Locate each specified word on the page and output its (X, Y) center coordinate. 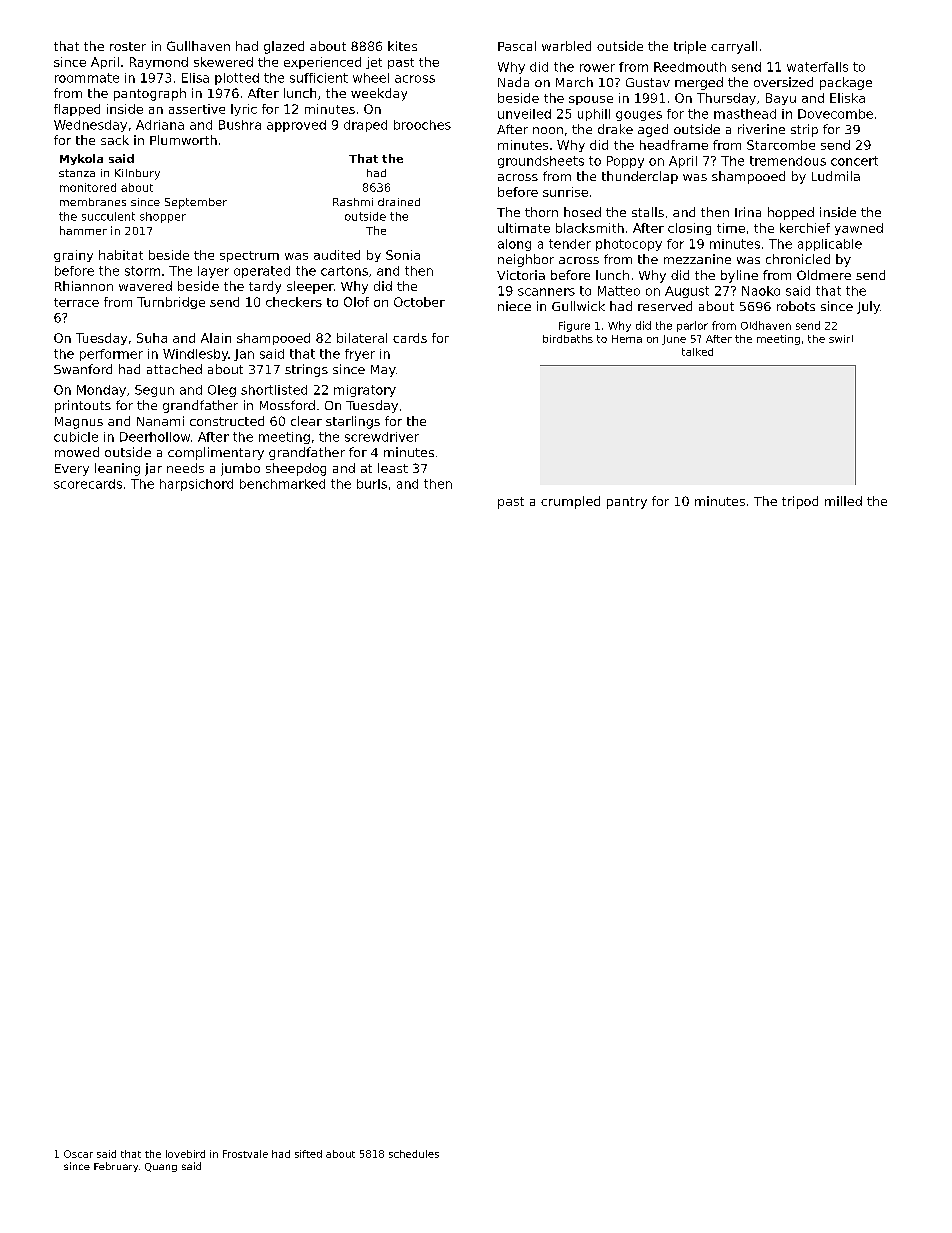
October (419, 302)
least (393, 468)
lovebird (185, 1154)
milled (843, 501)
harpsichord (196, 485)
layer (213, 272)
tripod (800, 502)
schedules (414, 1154)
